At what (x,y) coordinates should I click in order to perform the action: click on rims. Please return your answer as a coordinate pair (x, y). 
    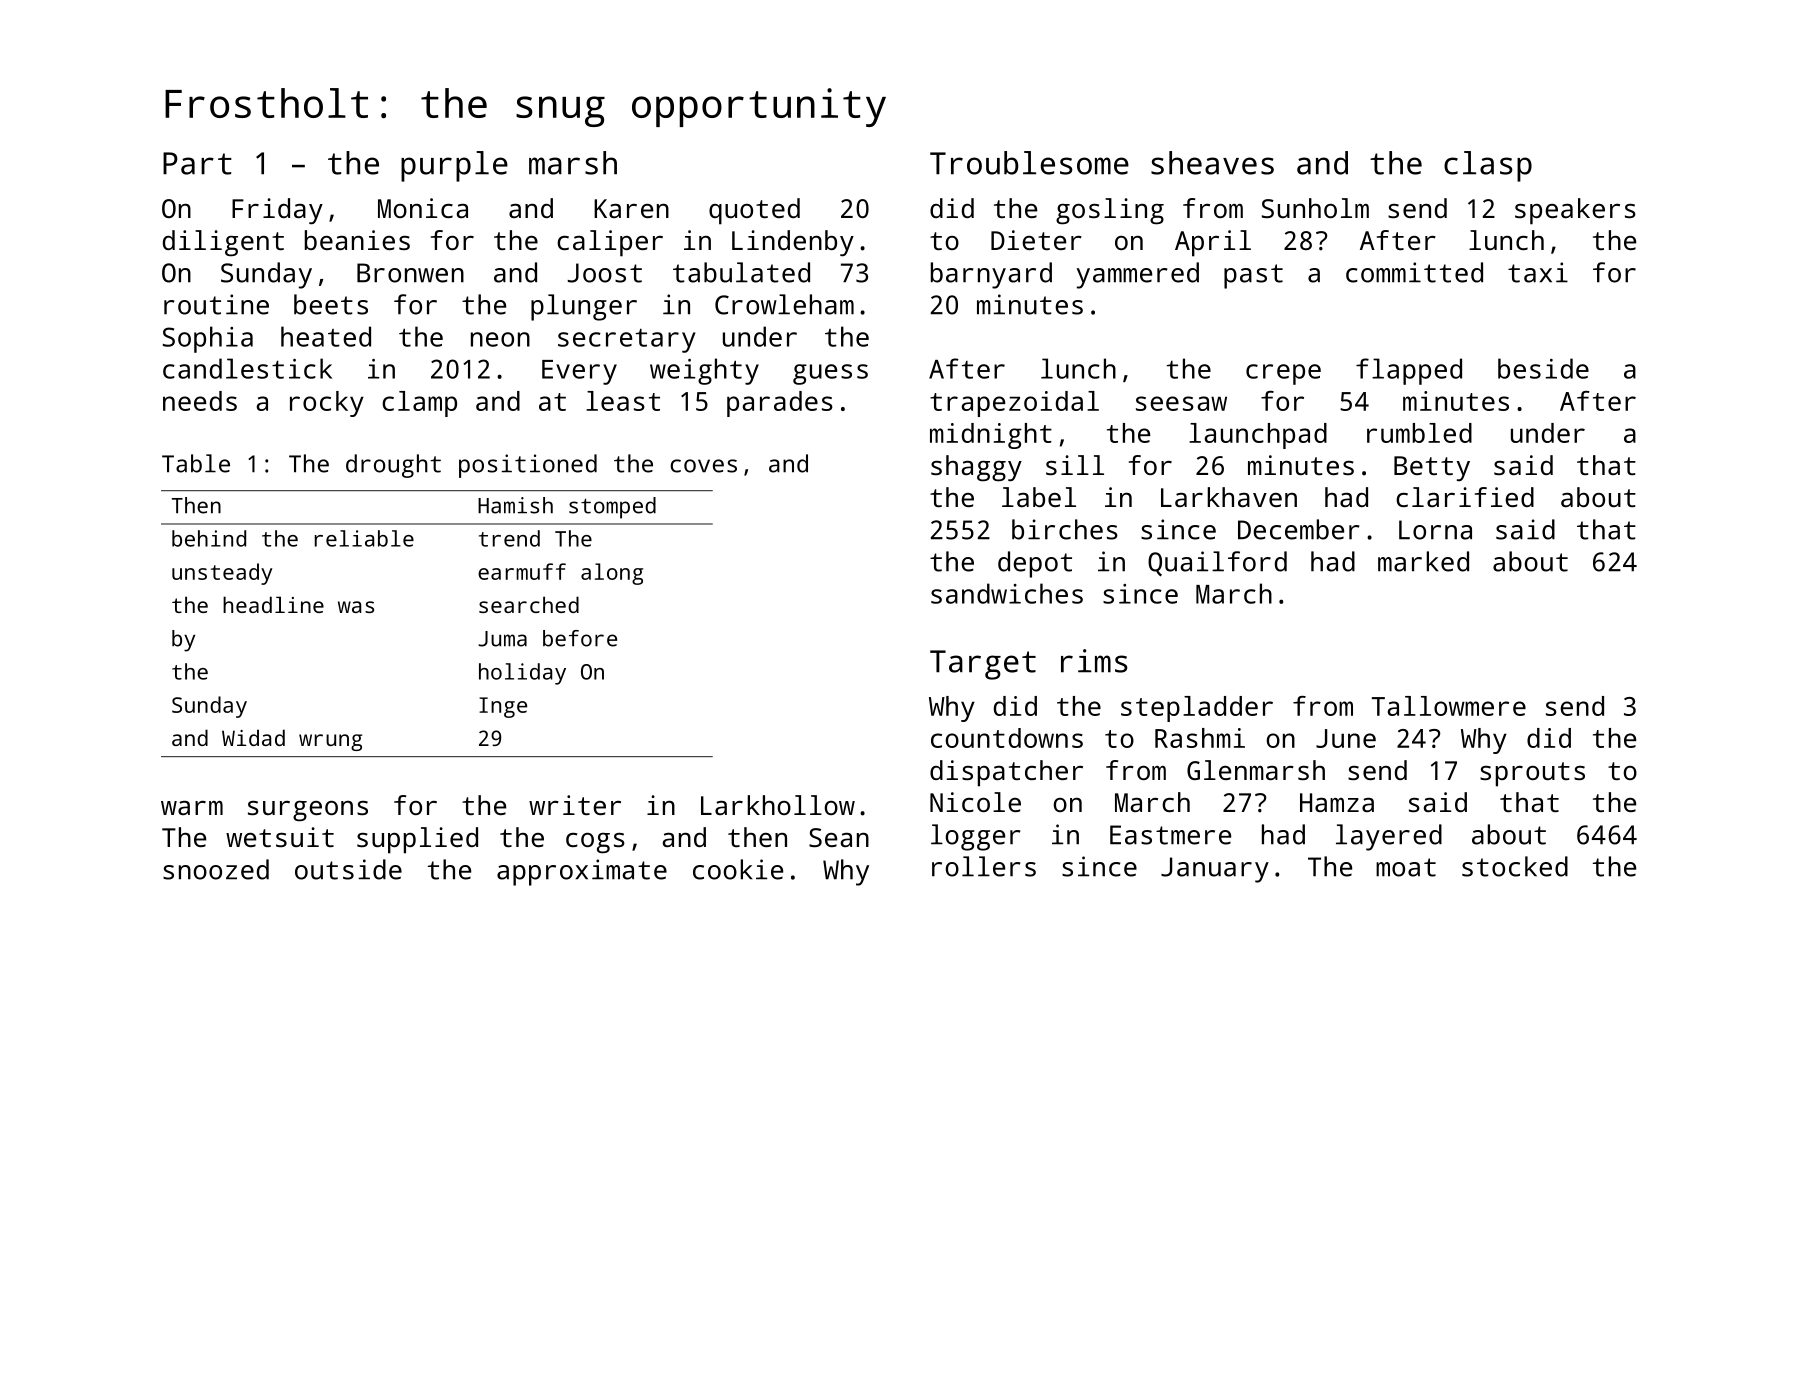
    Looking at the image, I should click on (1094, 661).
